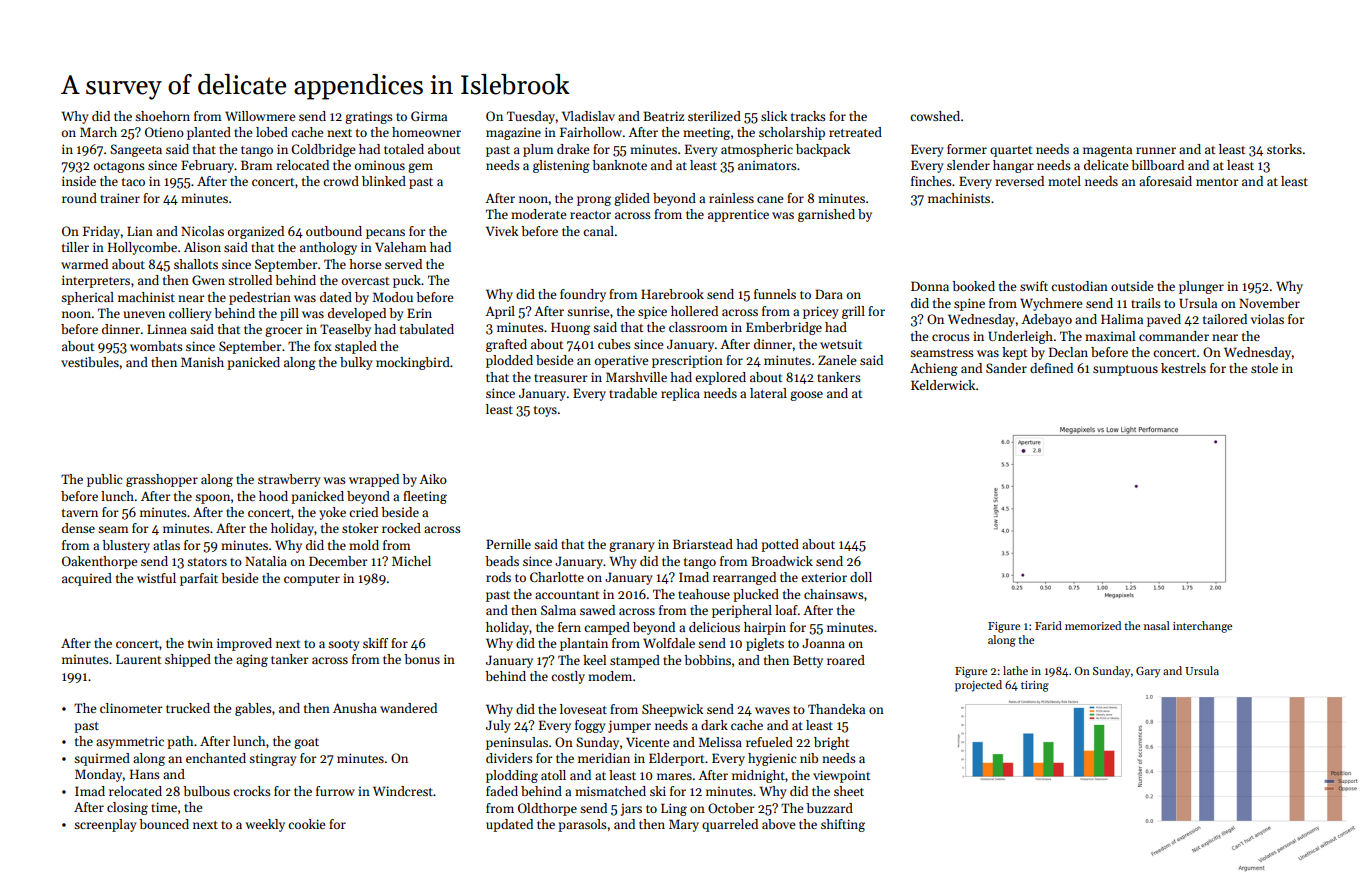 Image resolution: width=1372 pixels, height=887 pixels. Describe the element at coordinates (831, 743) in the screenshot. I see `bright` at that location.
